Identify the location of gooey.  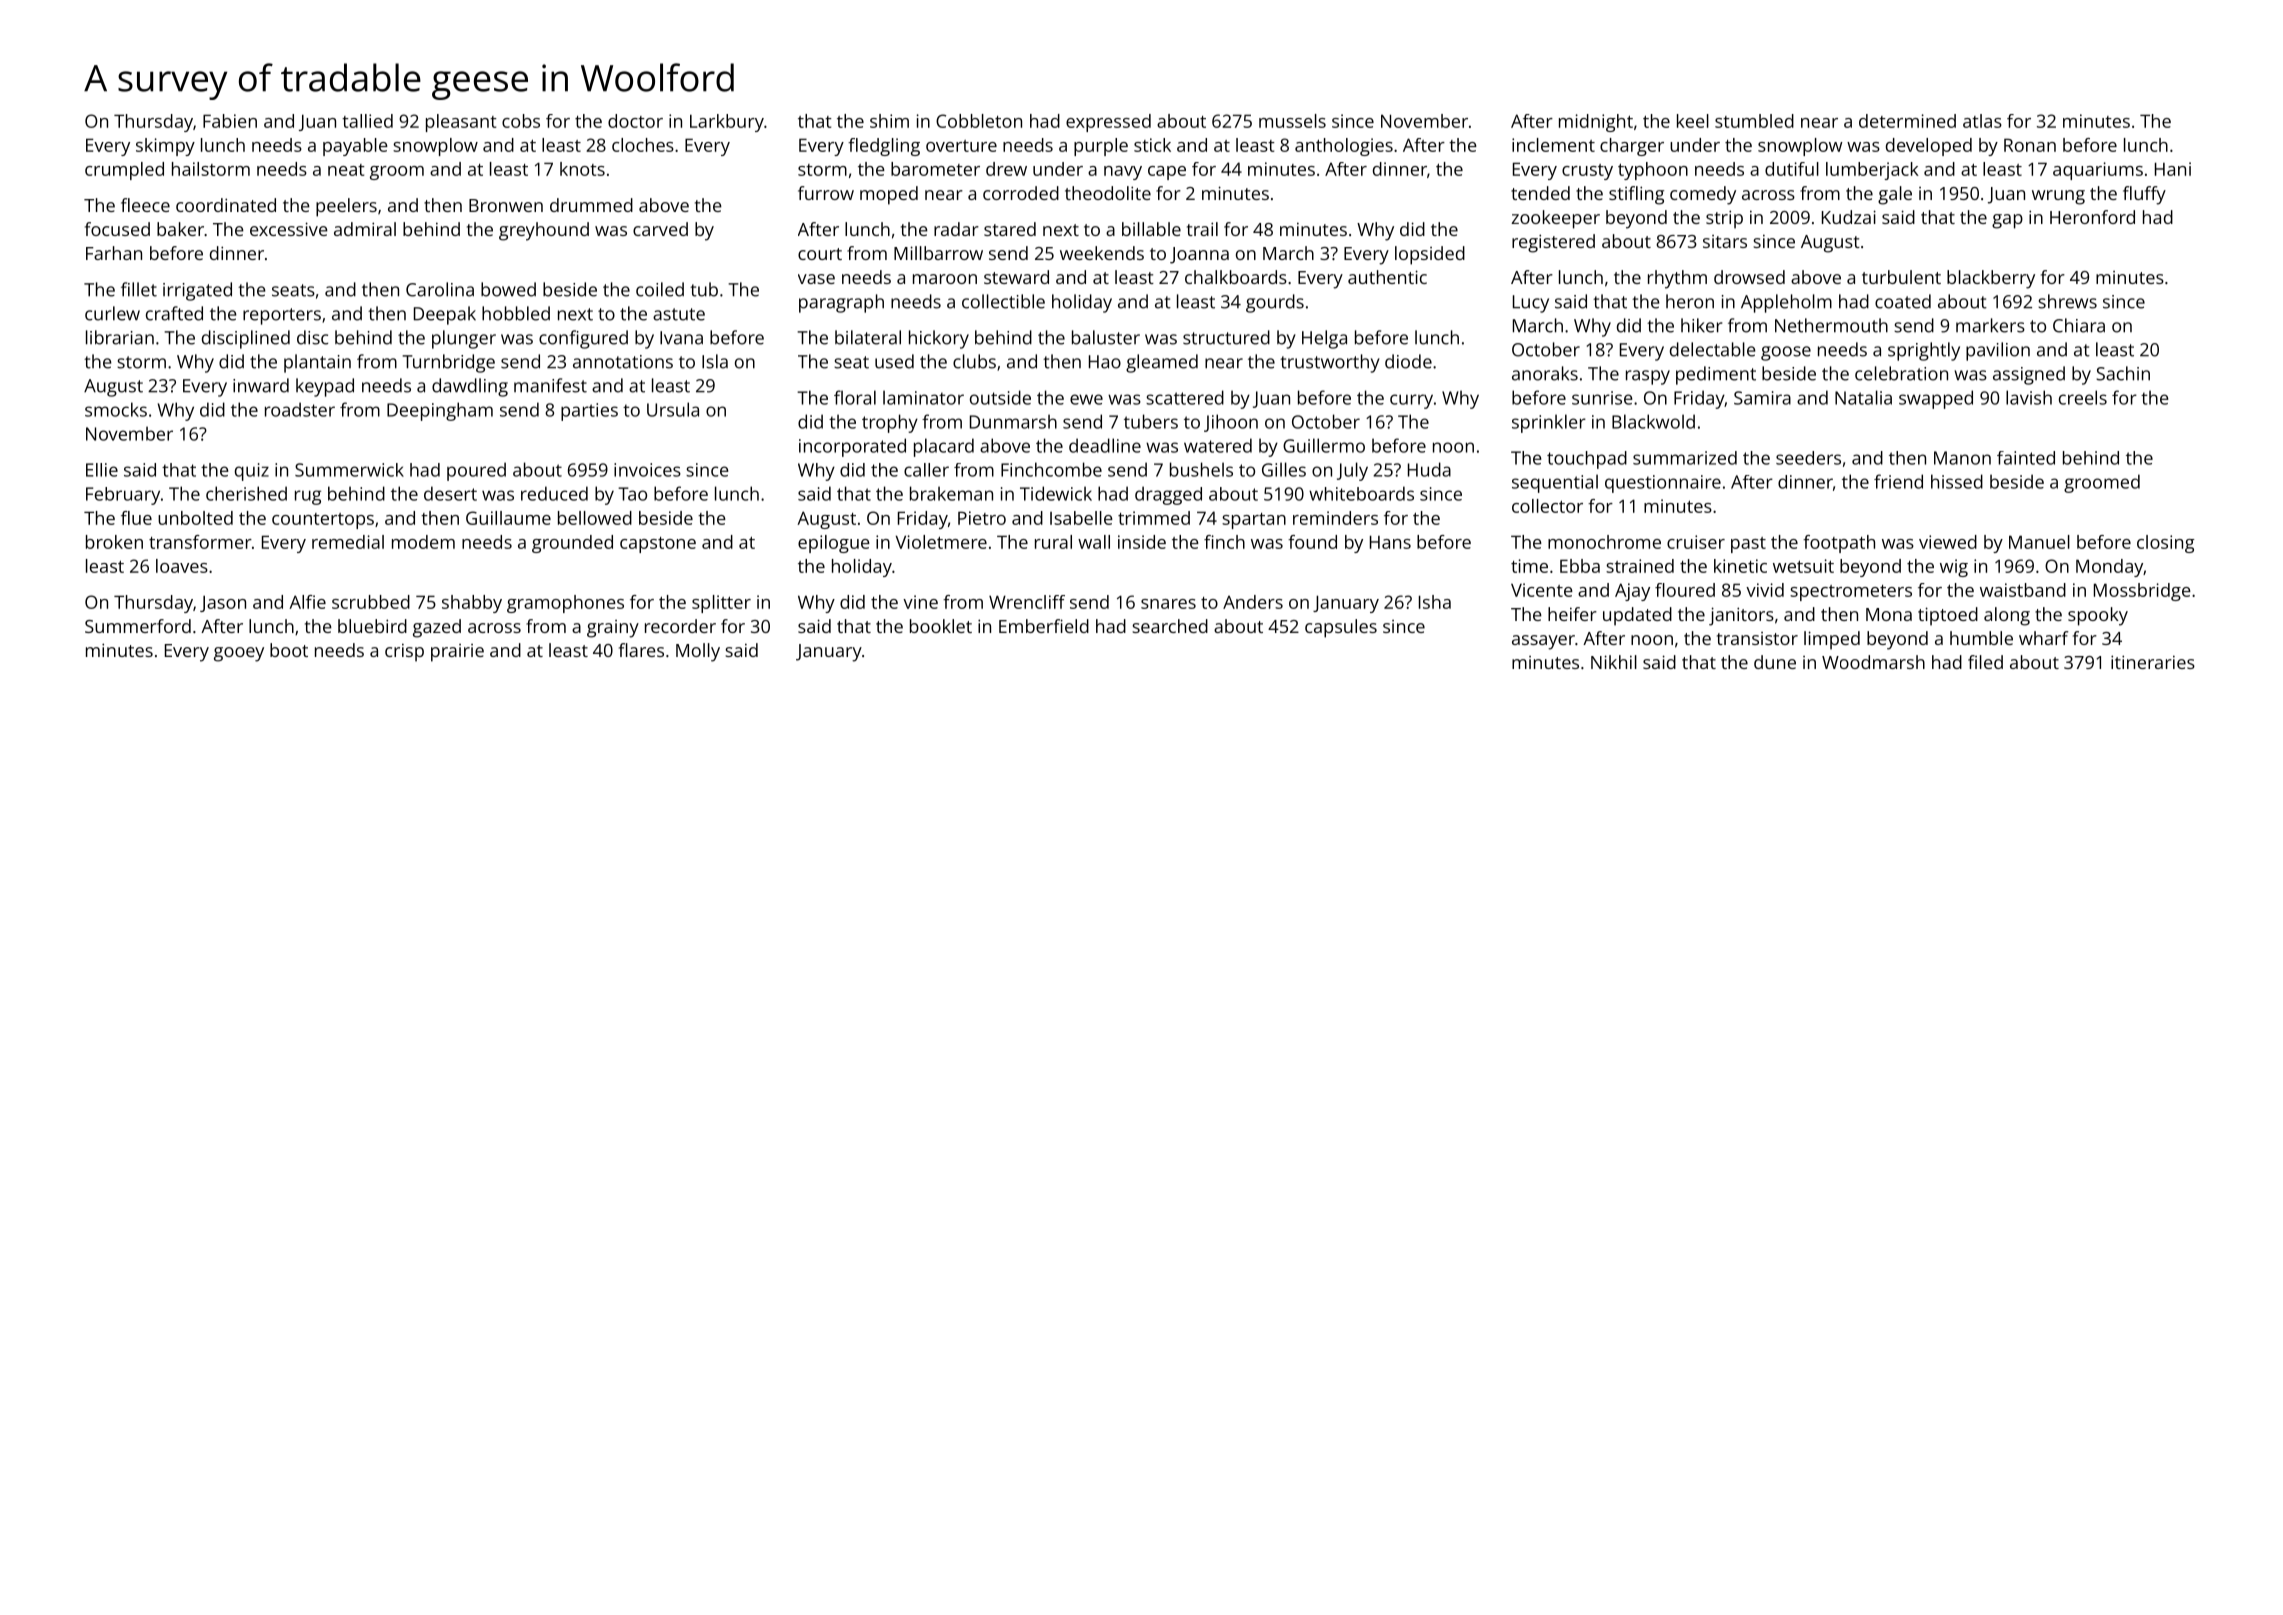
(239, 654).
